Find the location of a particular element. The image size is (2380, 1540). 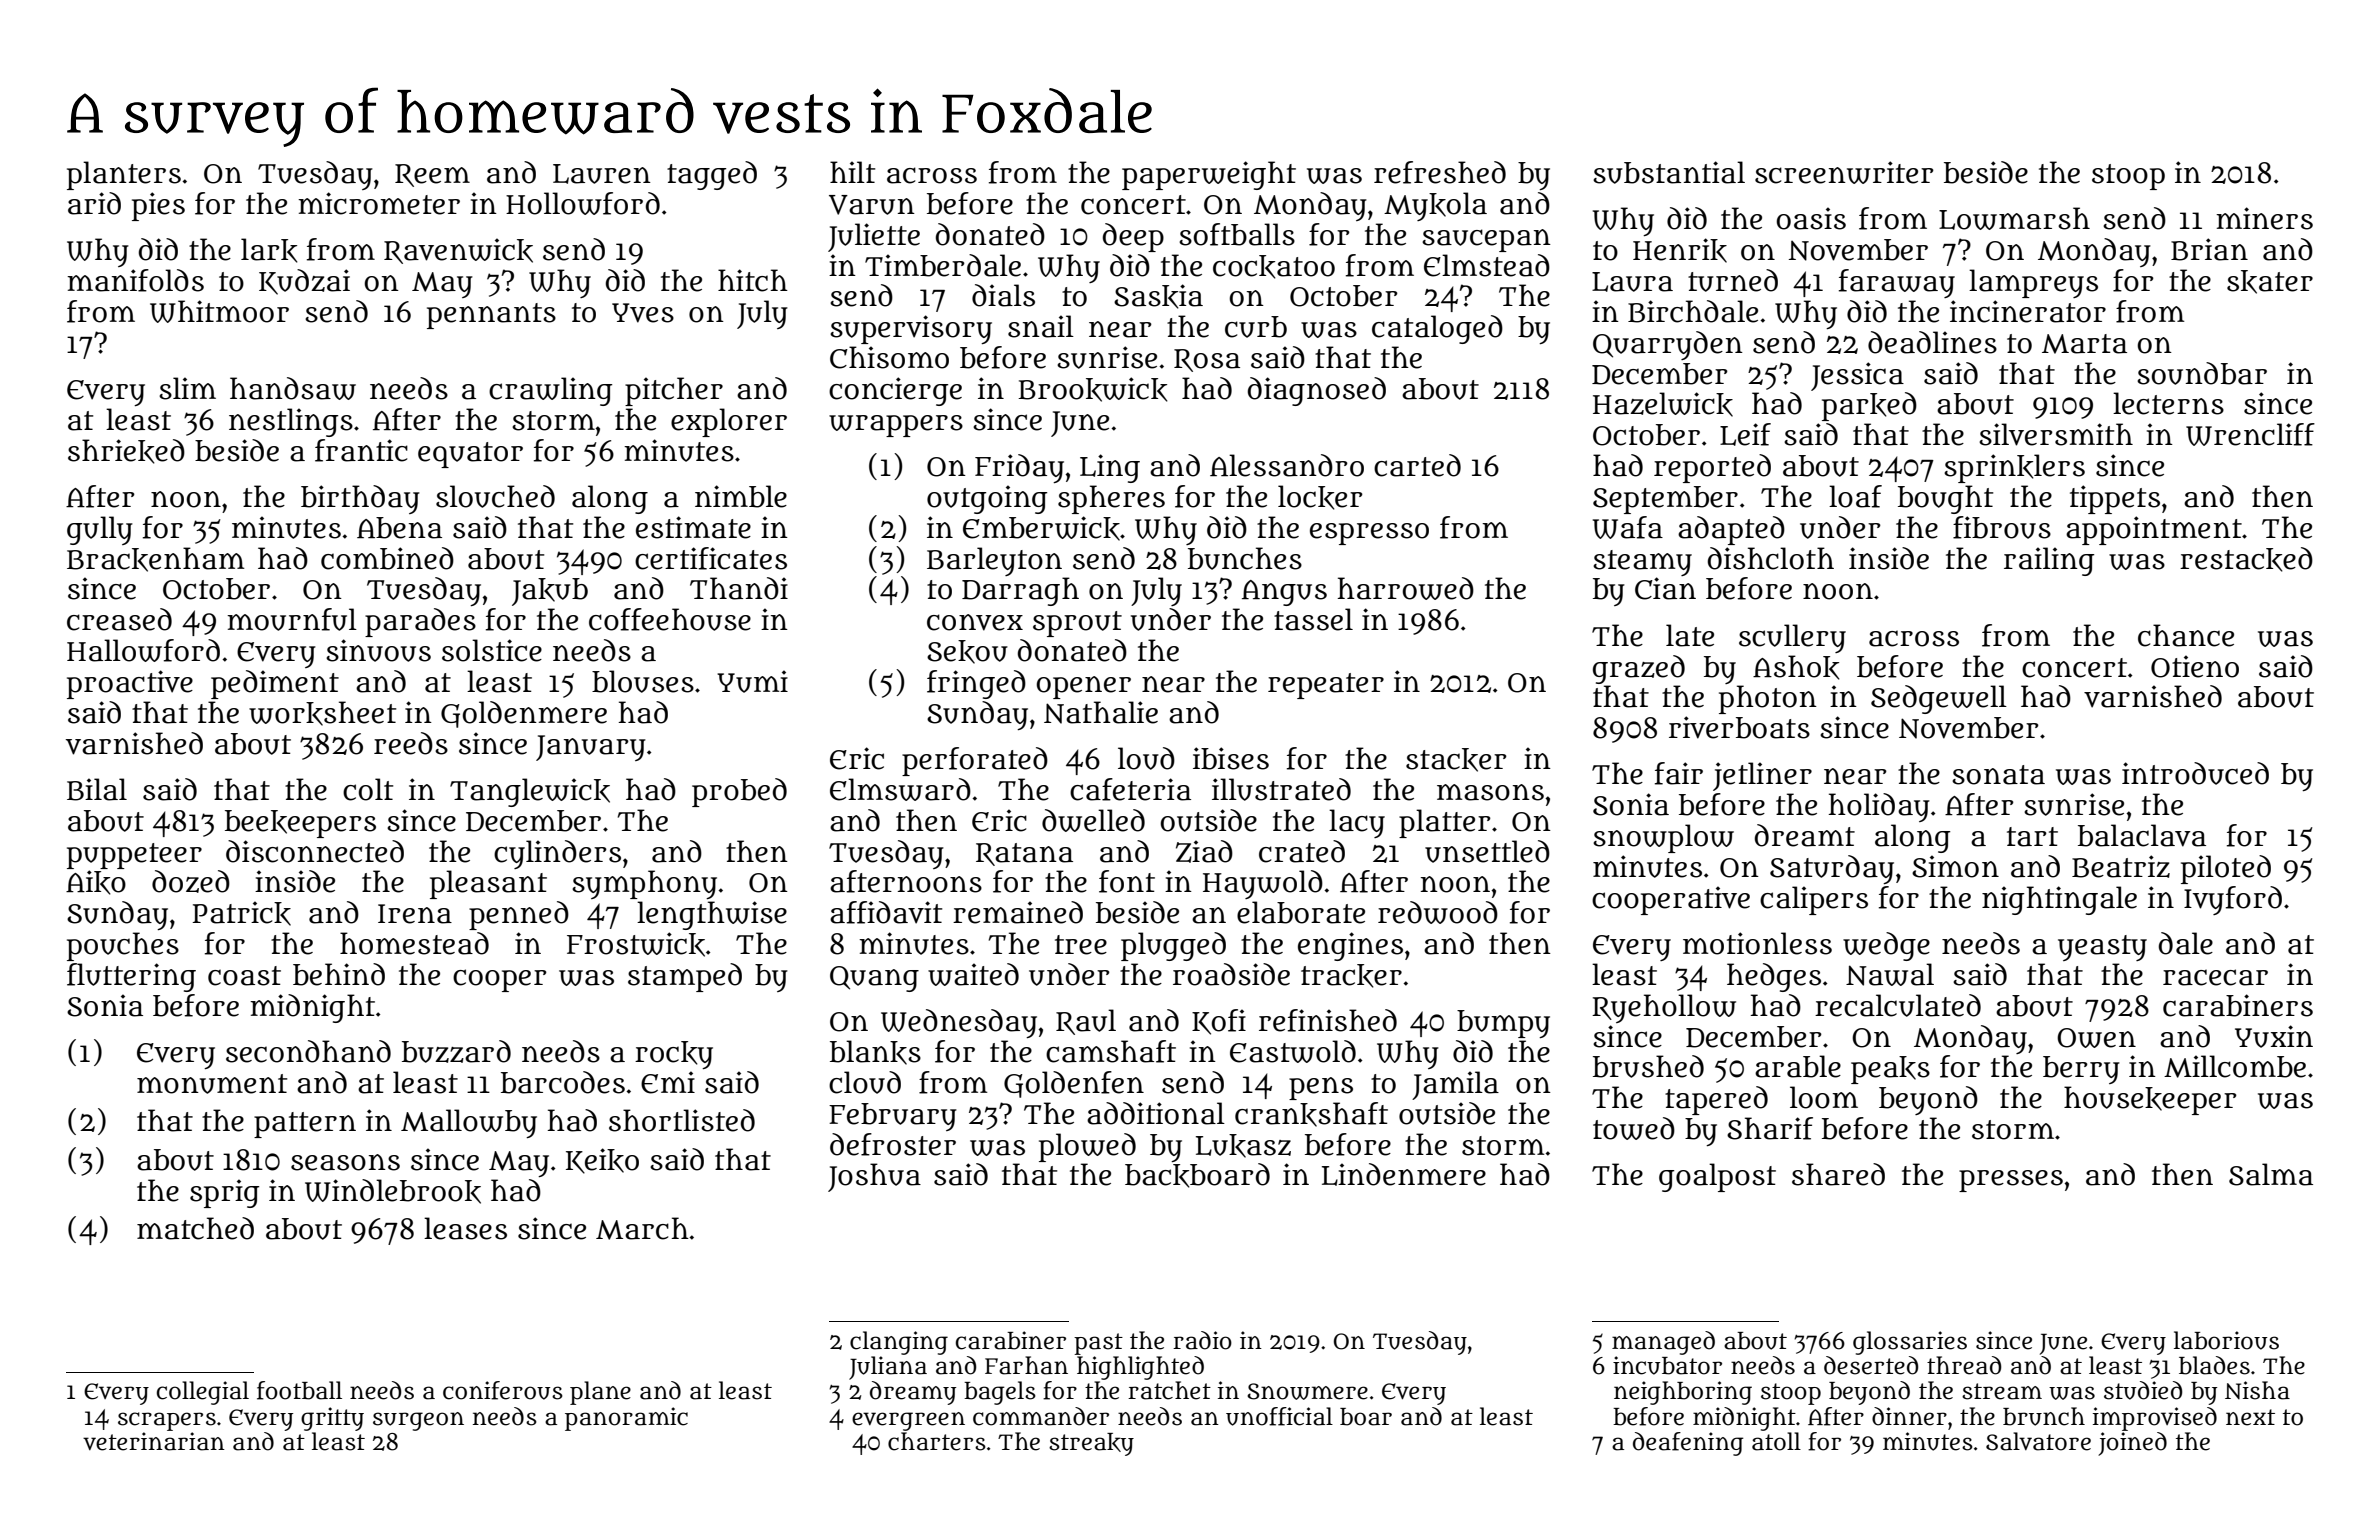

ratchet is located at coordinates (1169, 1390).
